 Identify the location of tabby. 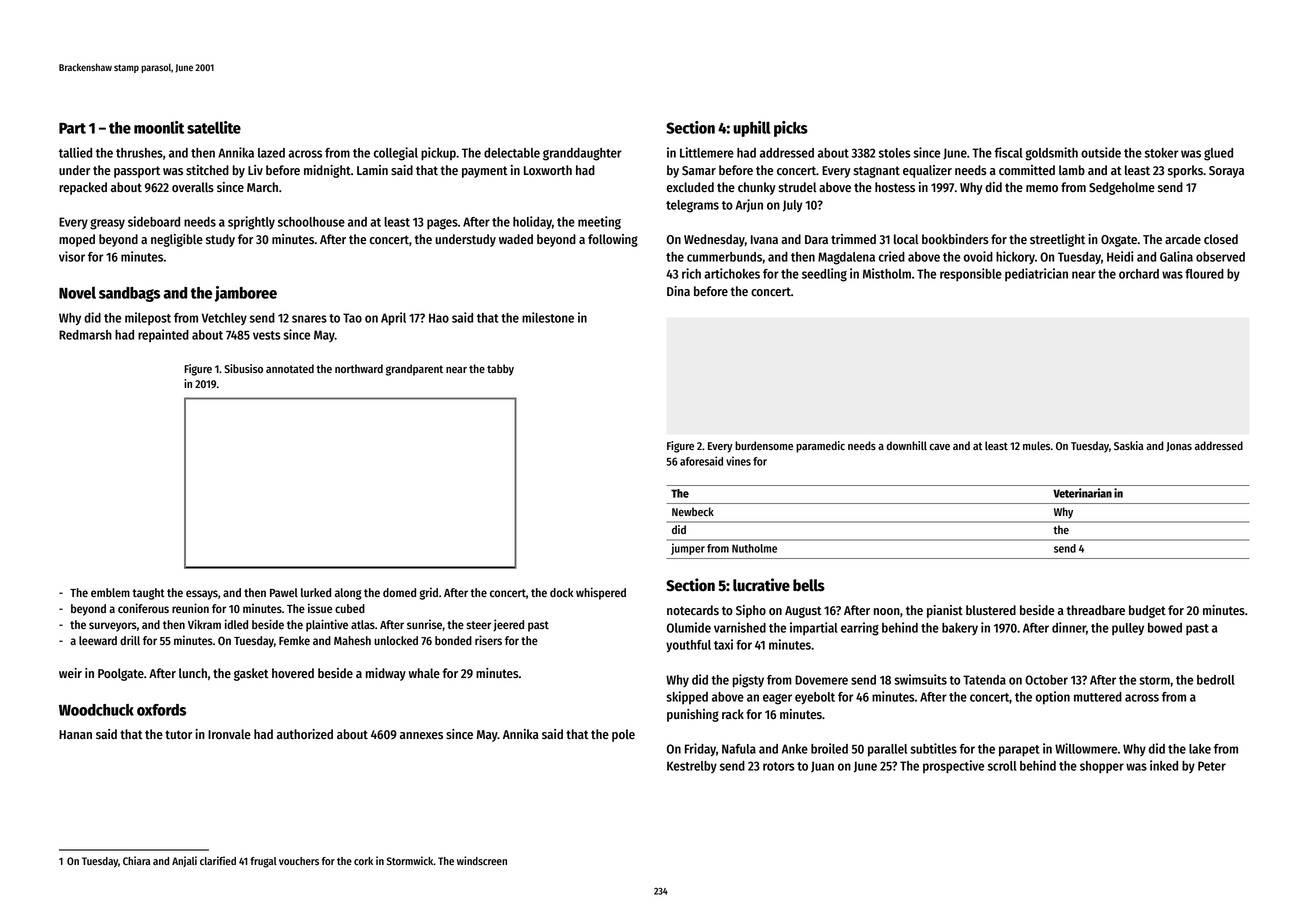
(500, 370).
